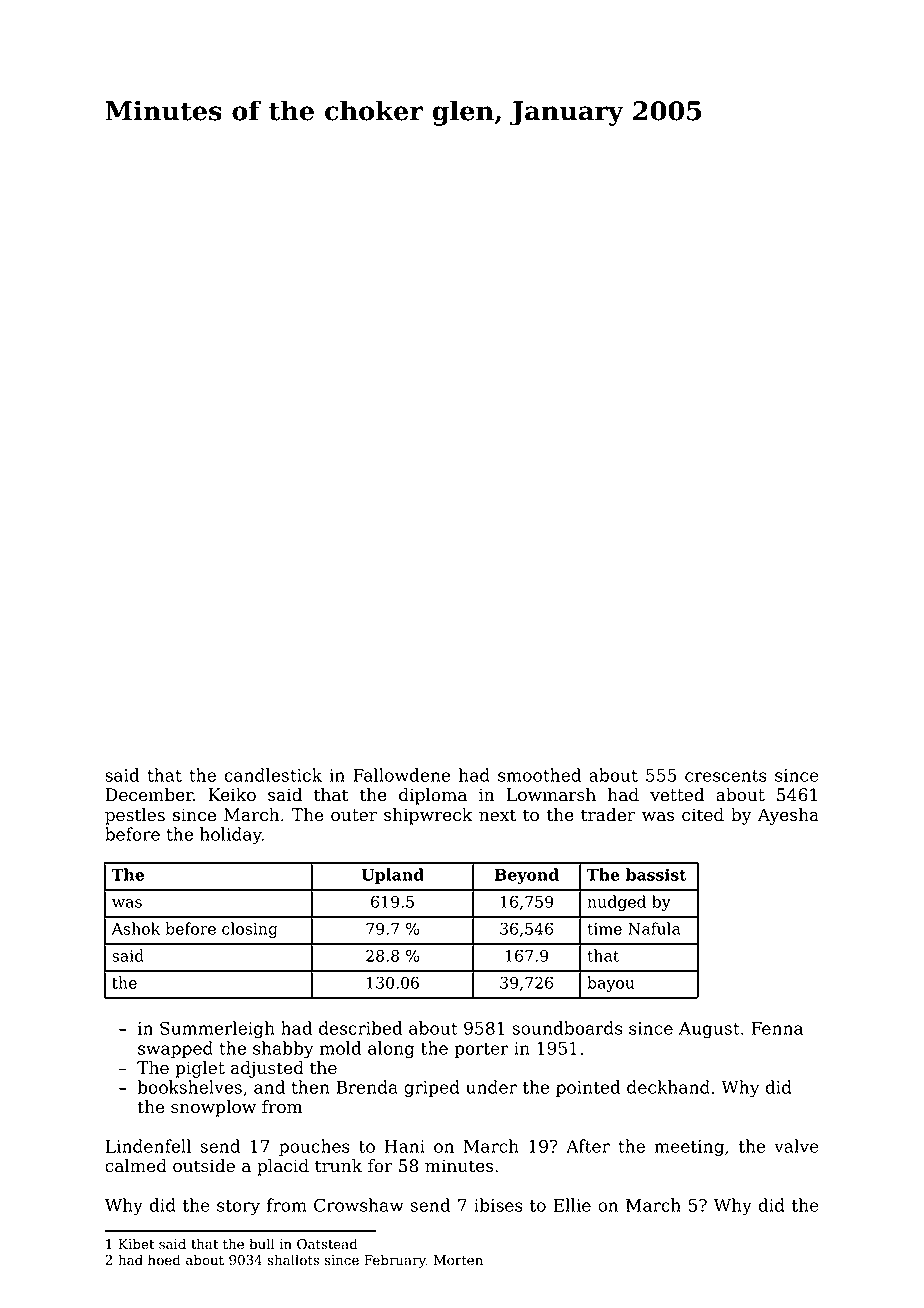 The width and height of the page is (924, 1308). What do you see at coordinates (392, 876) in the page?
I see `Upland` at bounding box center [392, 876].
